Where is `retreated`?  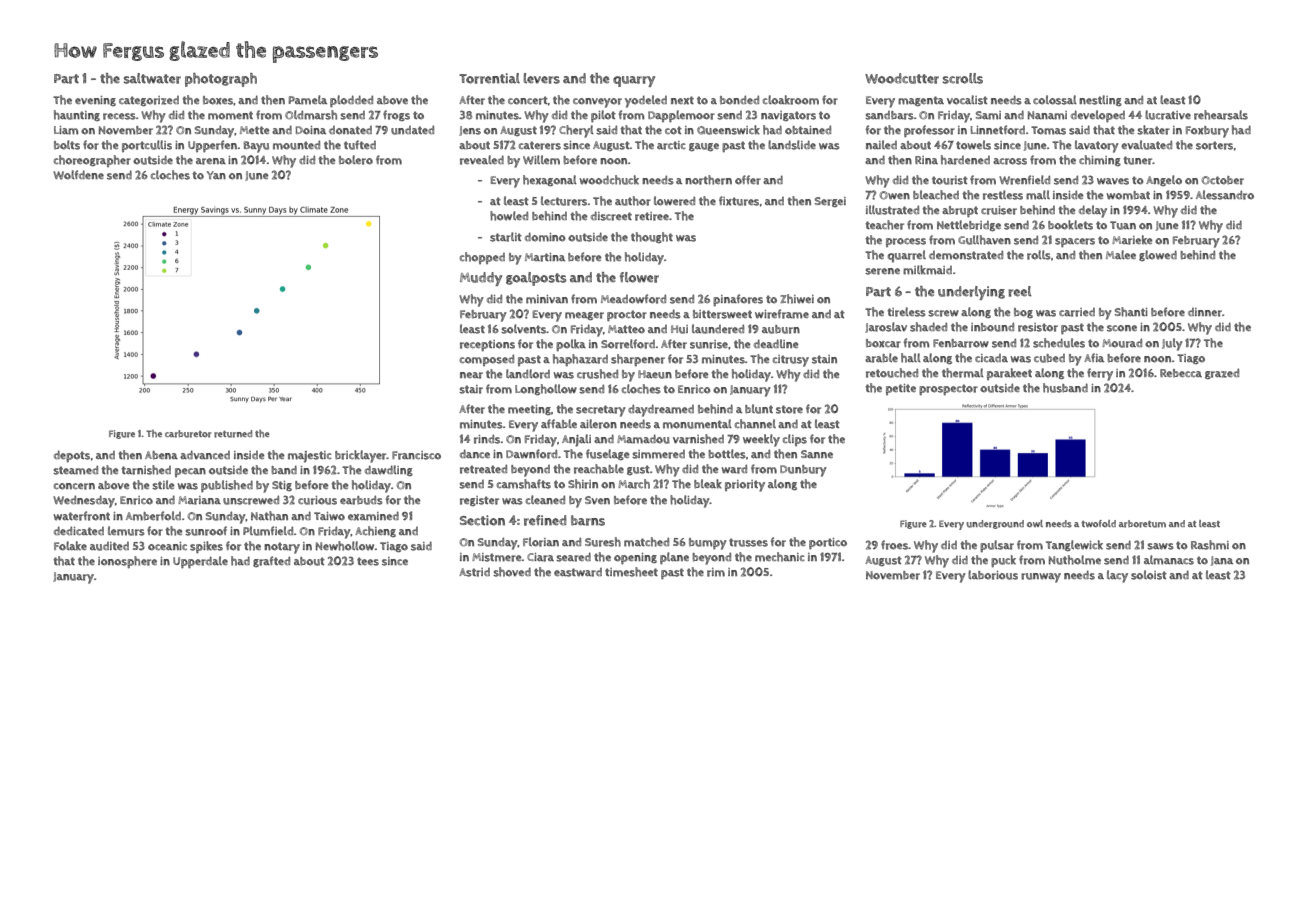 retreated is located at coordinates (483, 469).
